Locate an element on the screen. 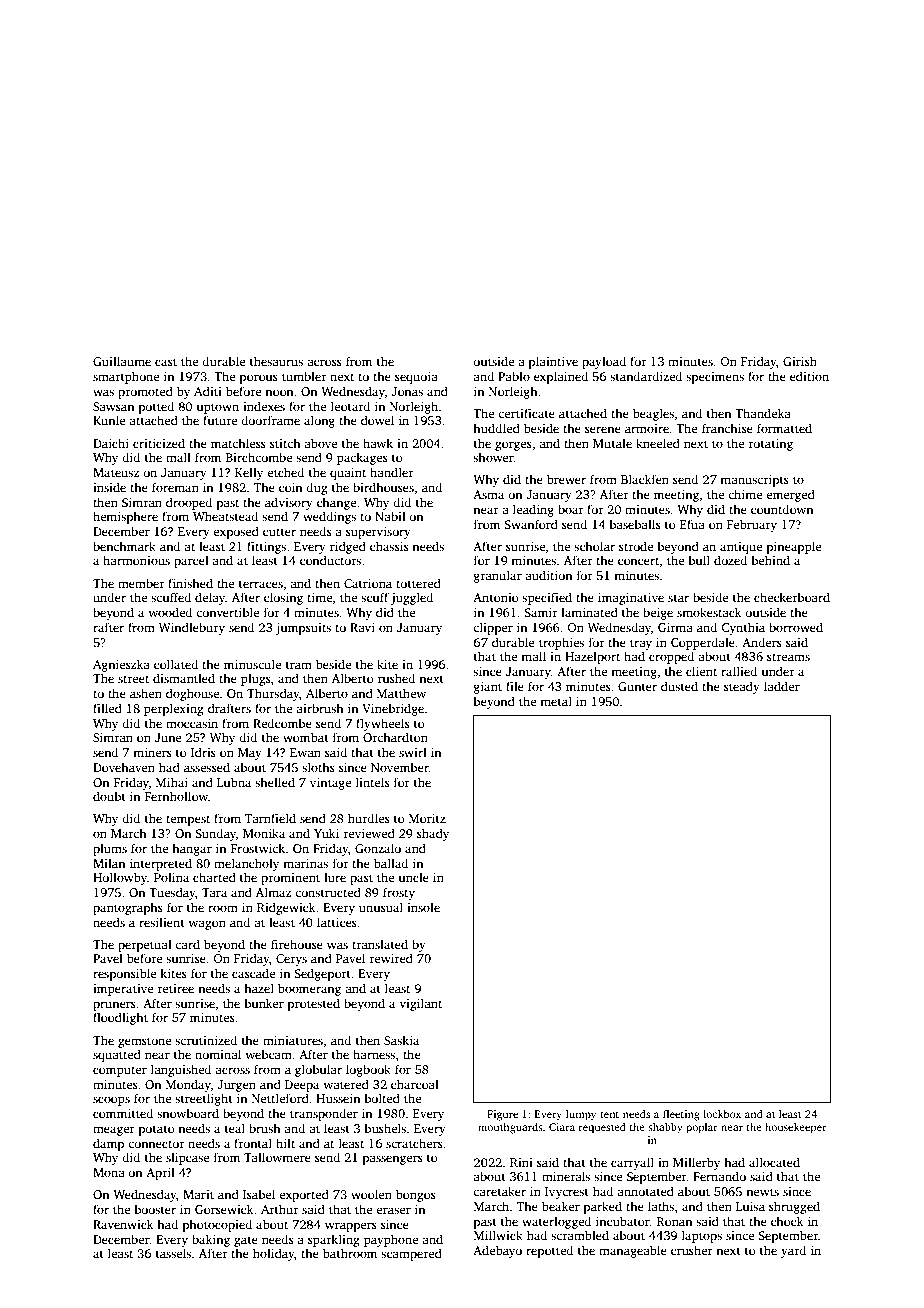  Mateusz is located at coordinates (116, 472).
